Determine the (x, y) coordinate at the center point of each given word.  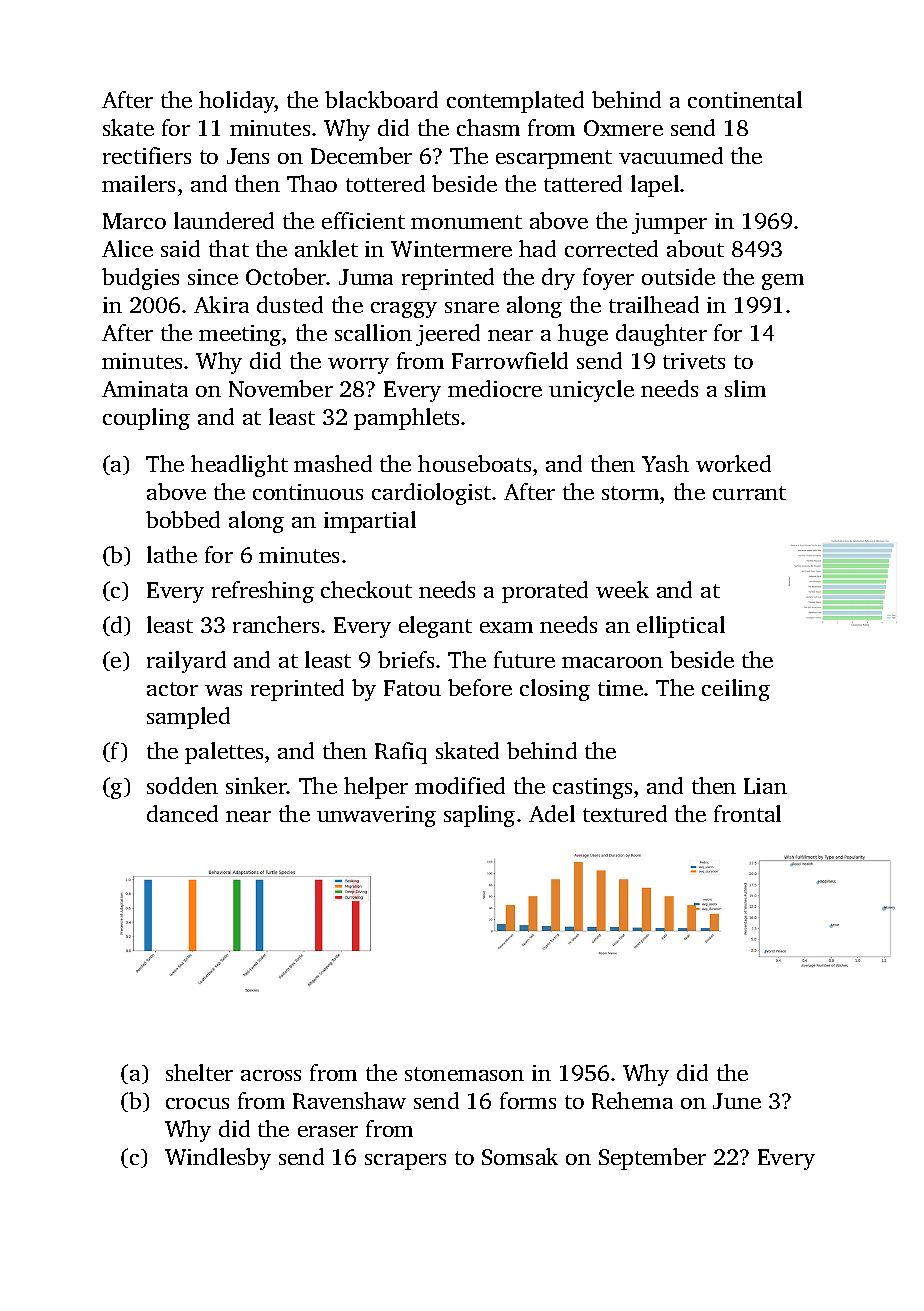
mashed (333, 463)
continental (745, 99)
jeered (448, 335)
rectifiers (147, 155)
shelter (199, 1072)
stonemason (464, 1074)
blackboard (381, 99)
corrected (611, 248)
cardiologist (431, 494)
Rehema (632, 1100)
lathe (172, 554)
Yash (665, 463)
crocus (197, 1103)
